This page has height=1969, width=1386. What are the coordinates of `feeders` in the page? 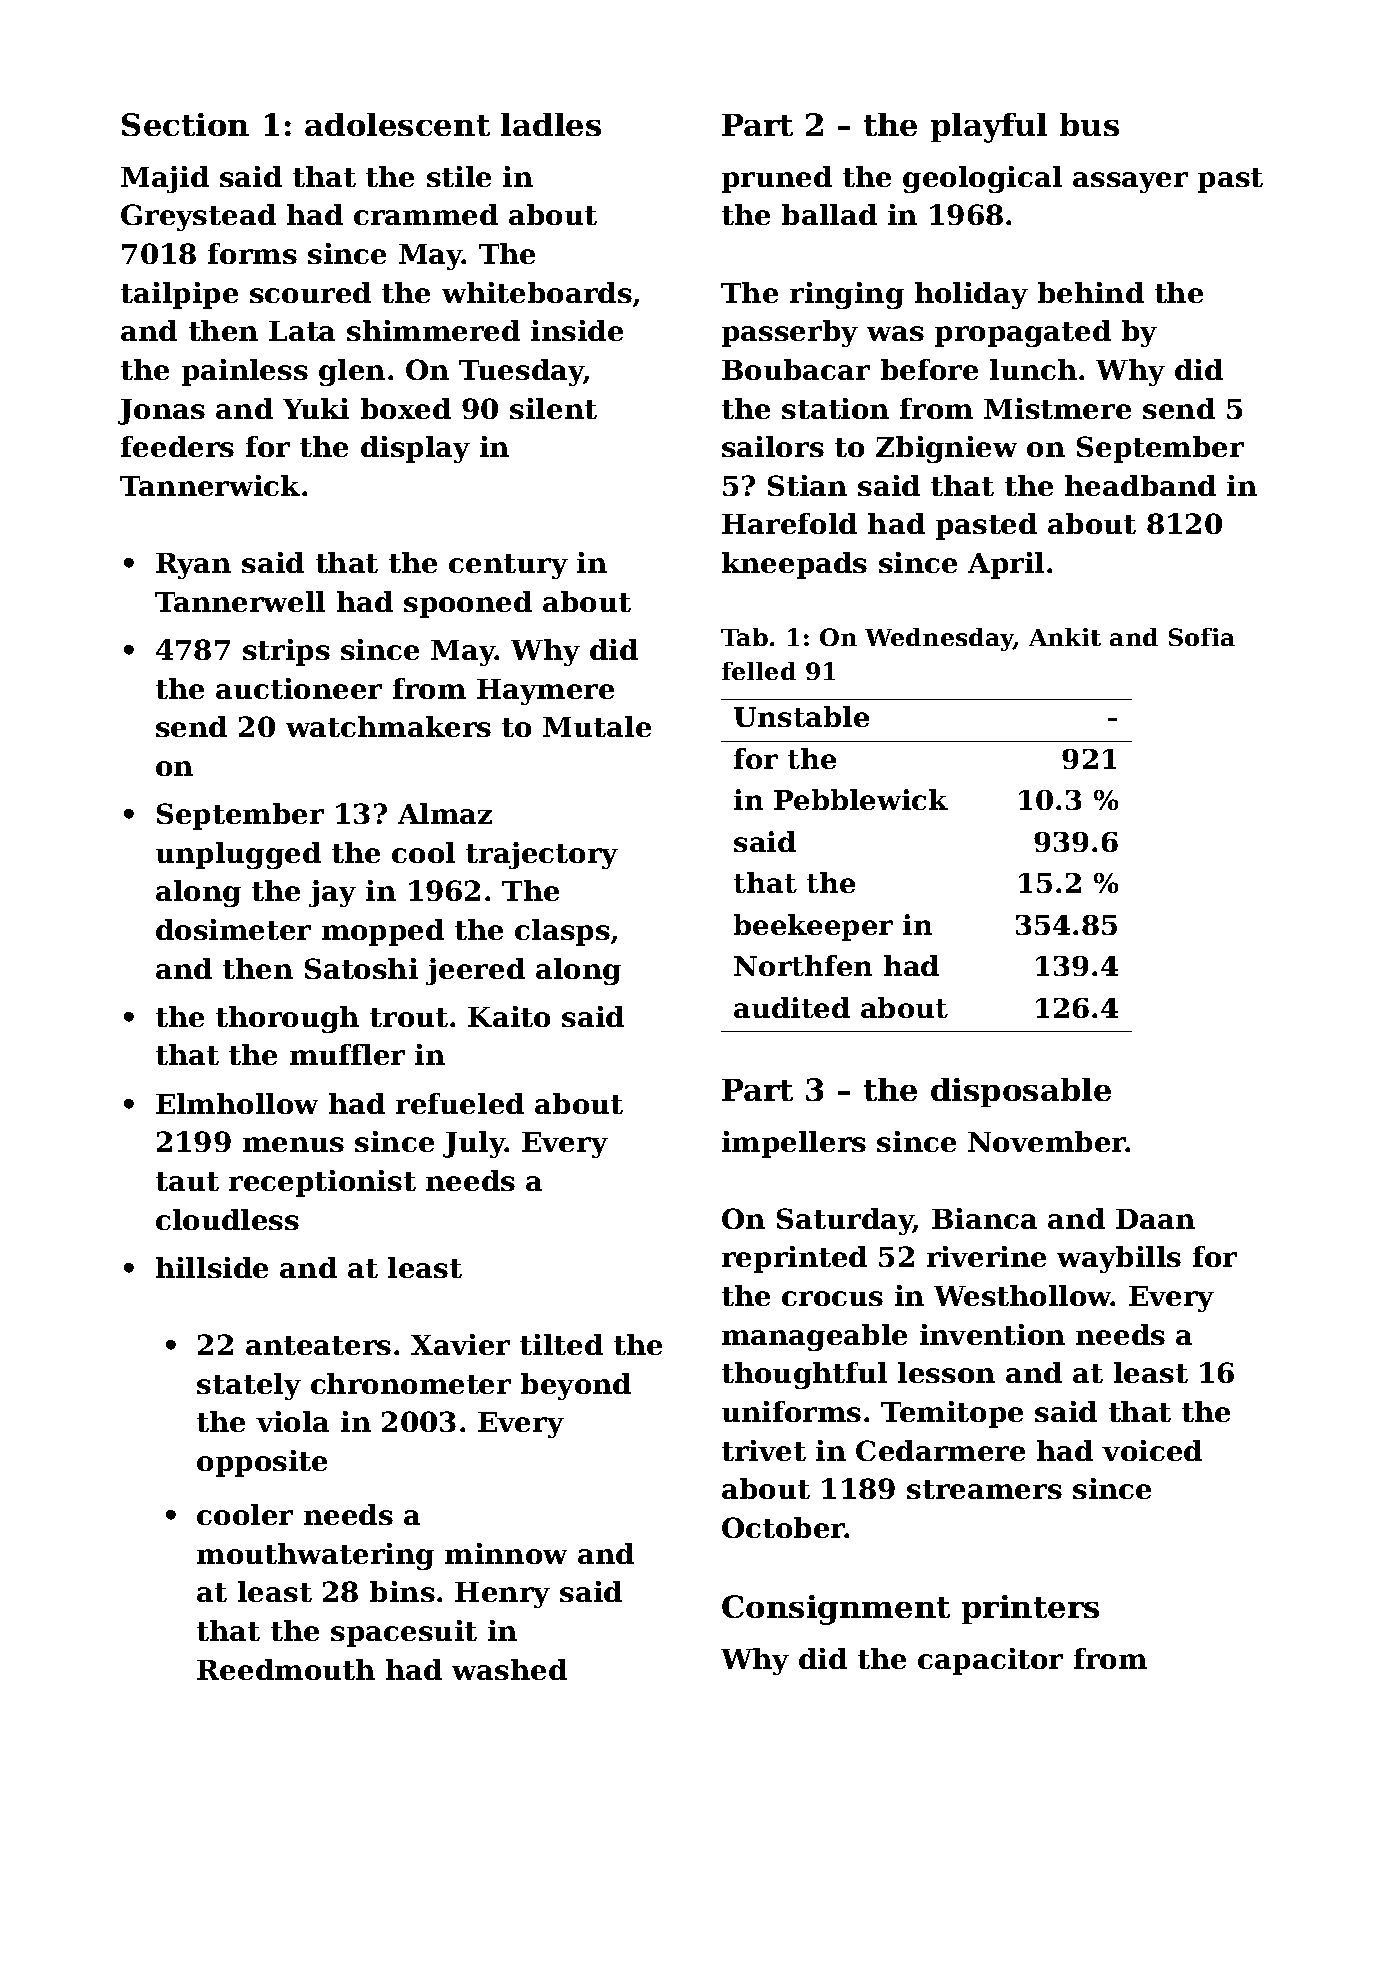 It's located at (177, 446).
